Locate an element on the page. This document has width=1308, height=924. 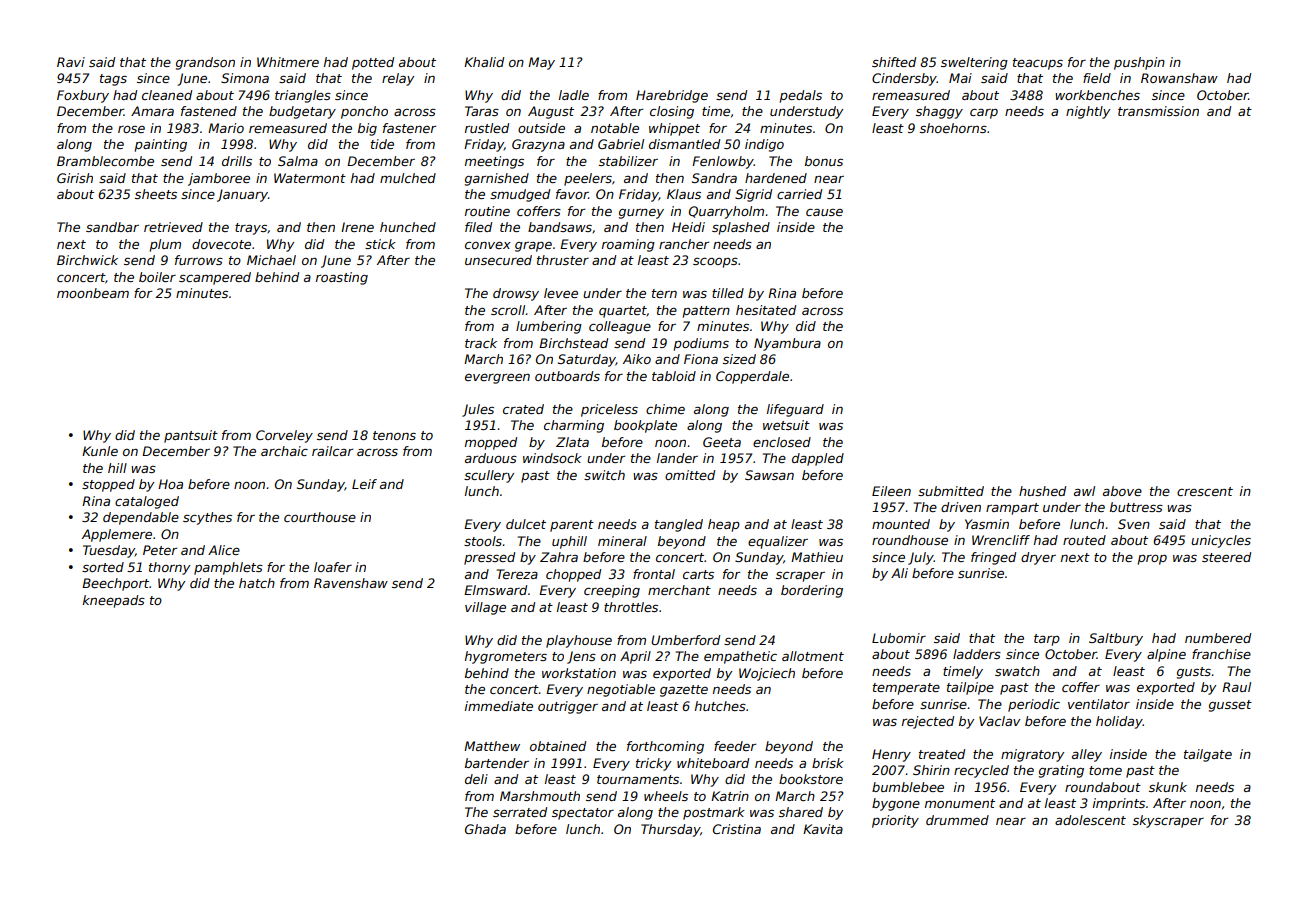
rustled is located at coordinates (487, 128).
